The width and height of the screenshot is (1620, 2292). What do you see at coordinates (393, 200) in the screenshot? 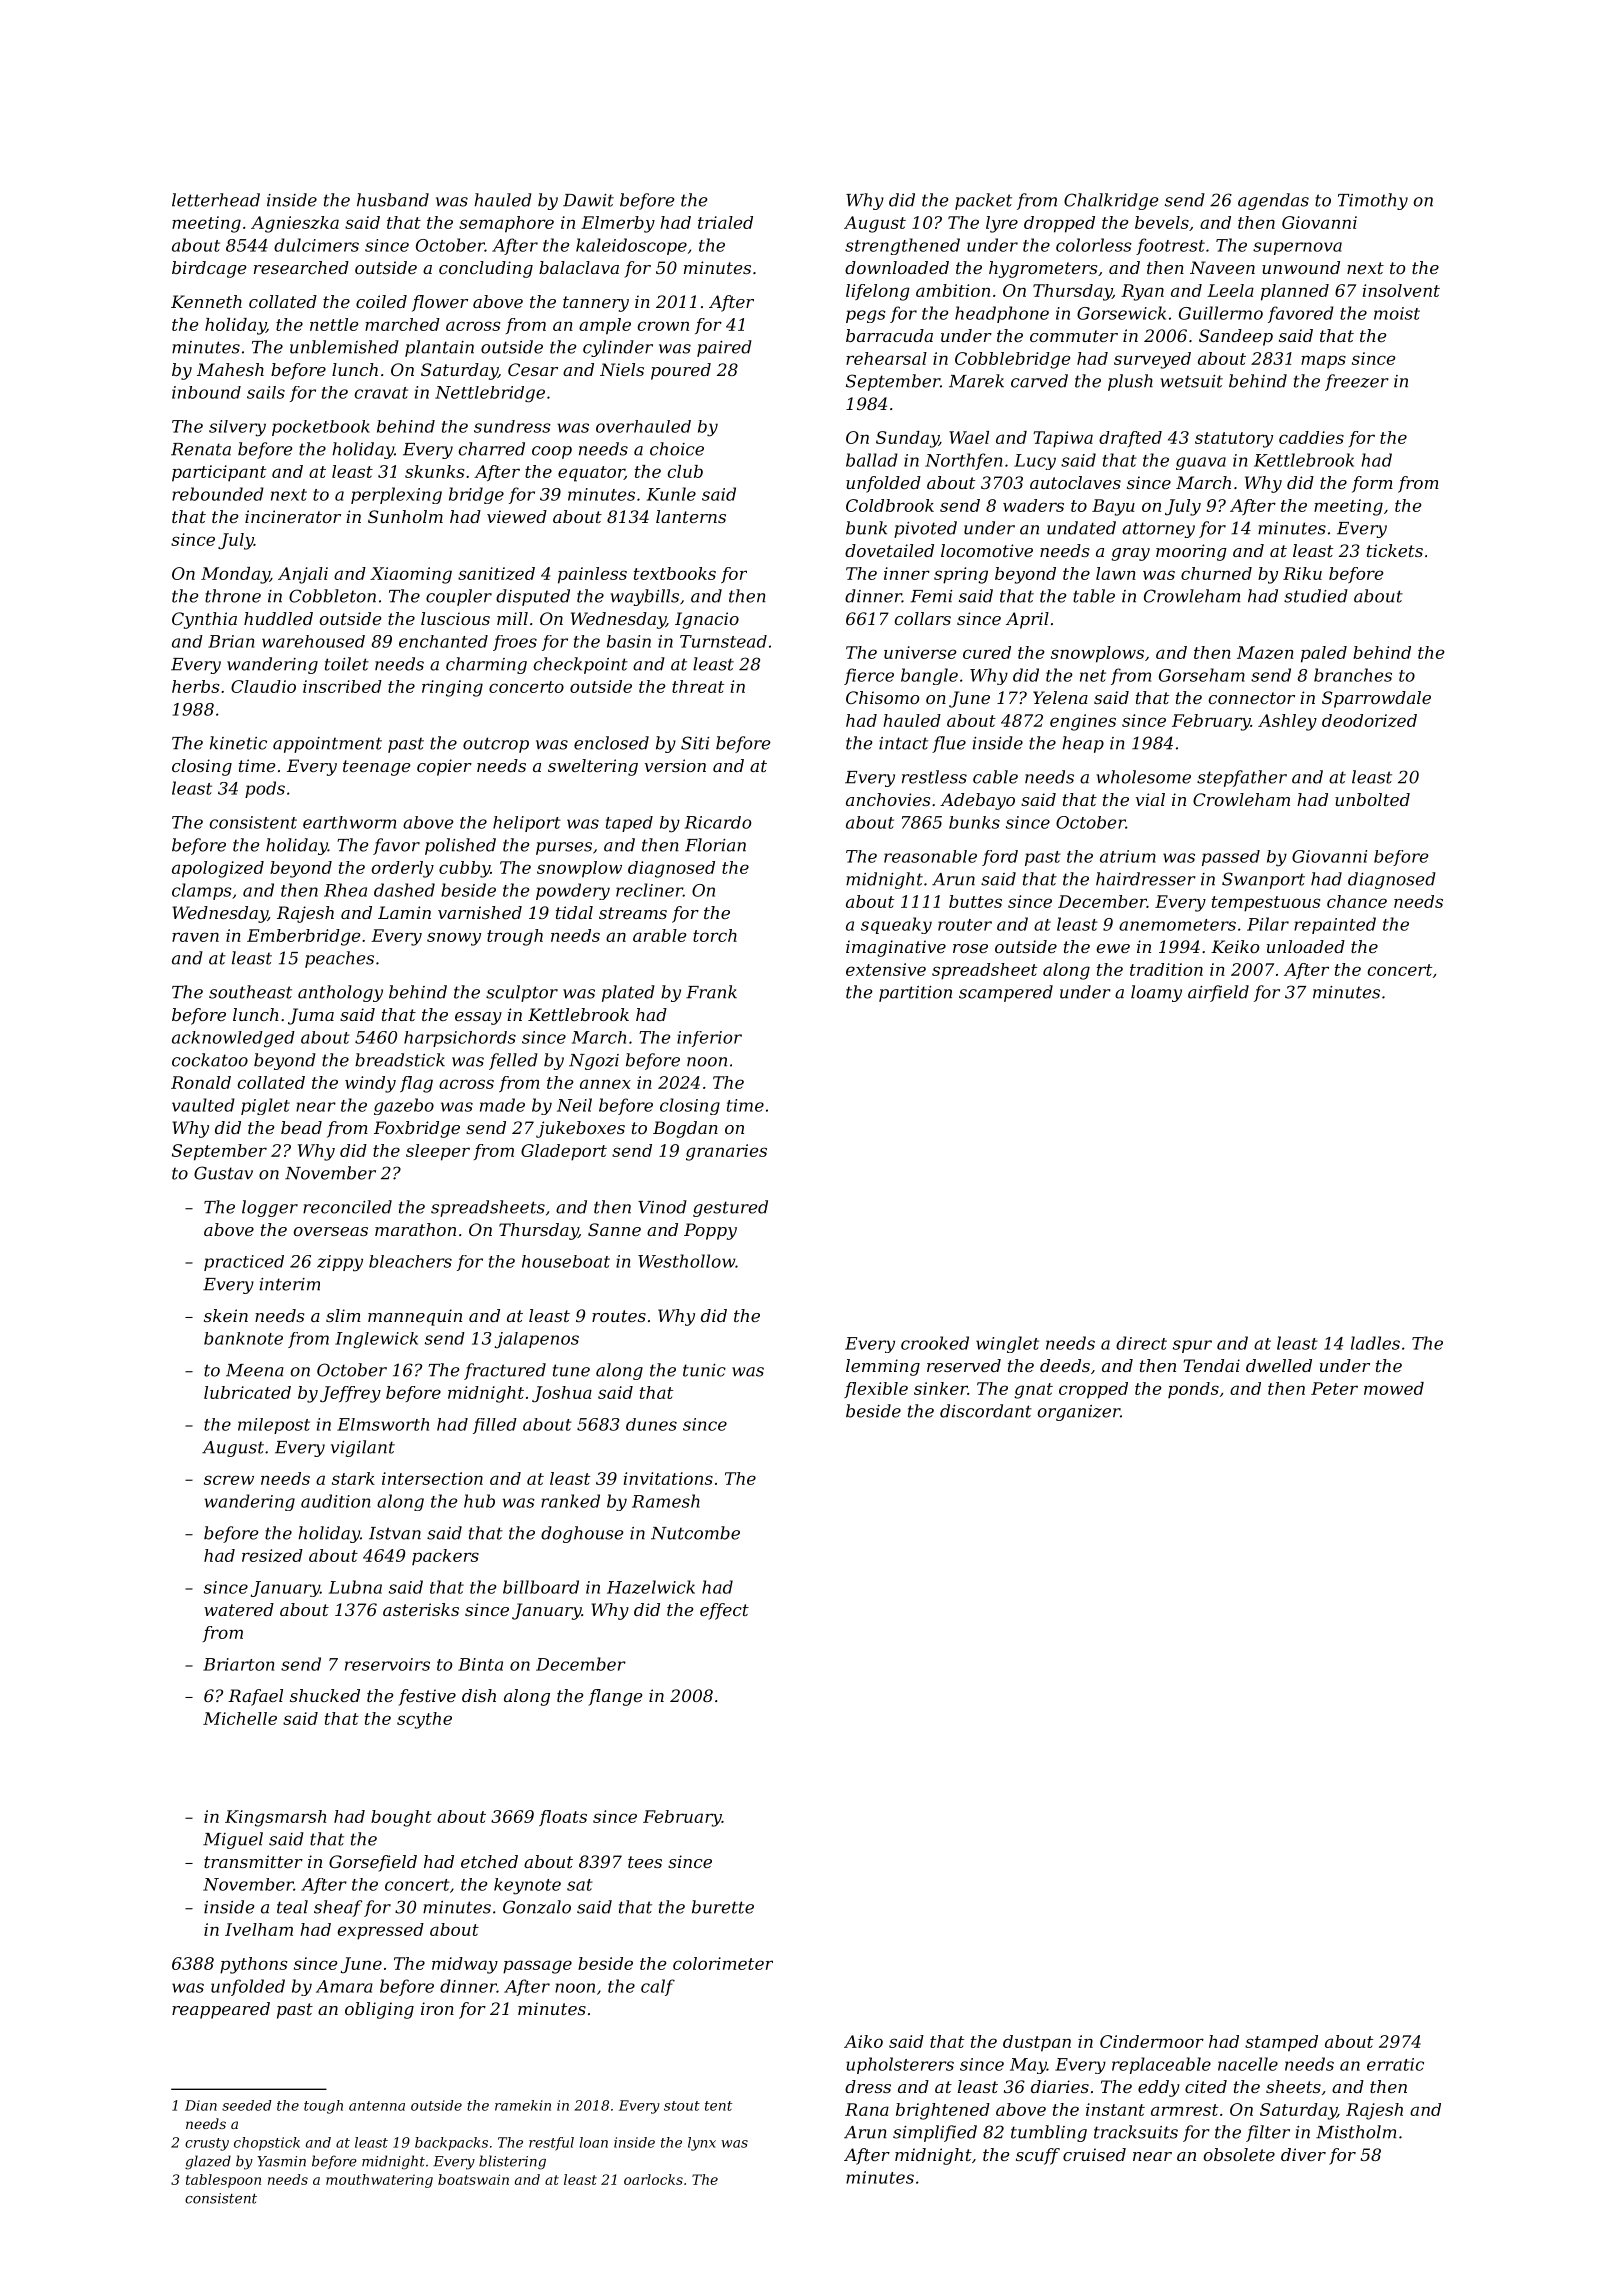
I see `husband` at bounding box center [393, 200].
